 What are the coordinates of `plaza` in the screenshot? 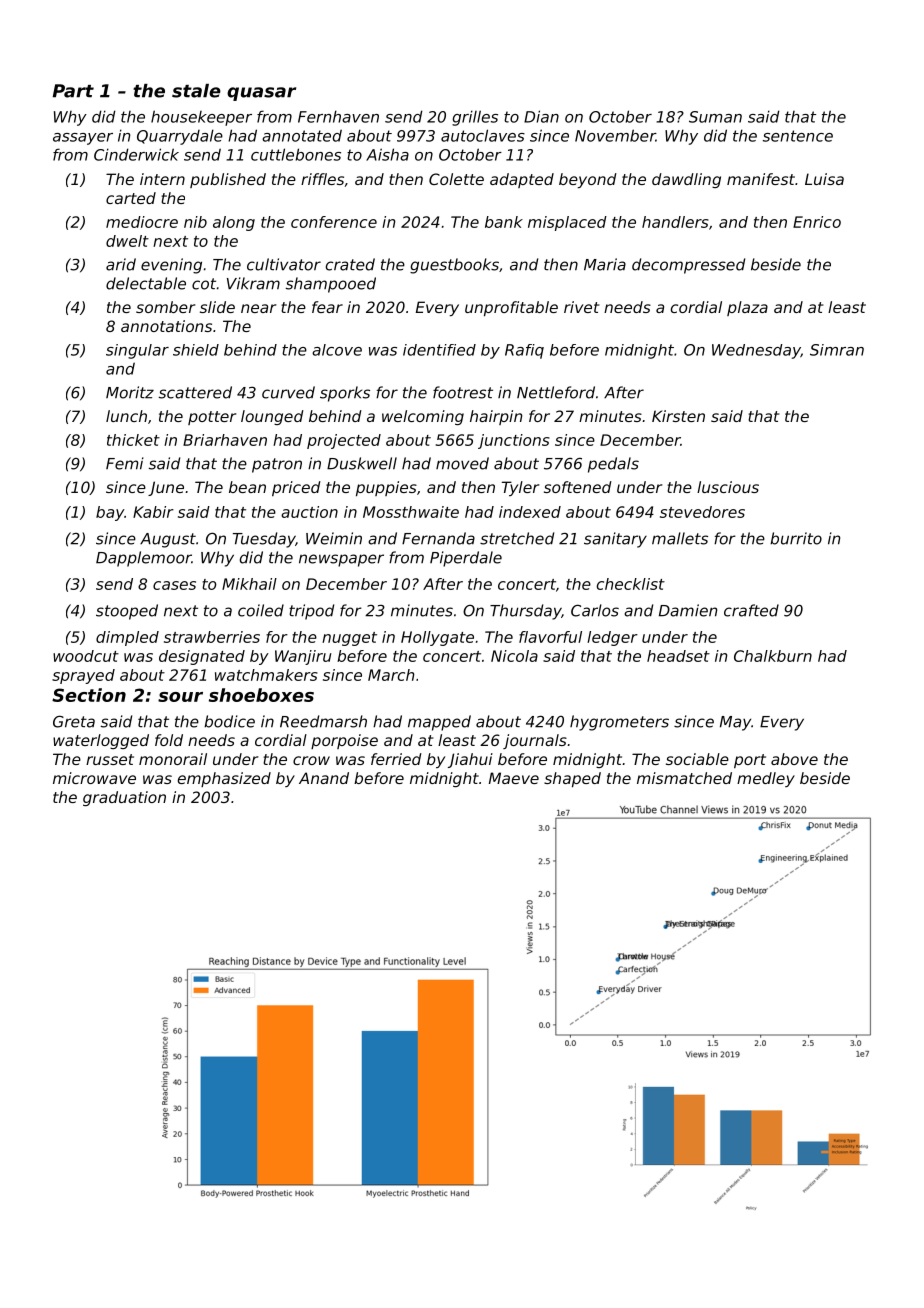 It's located at (747, 308).
